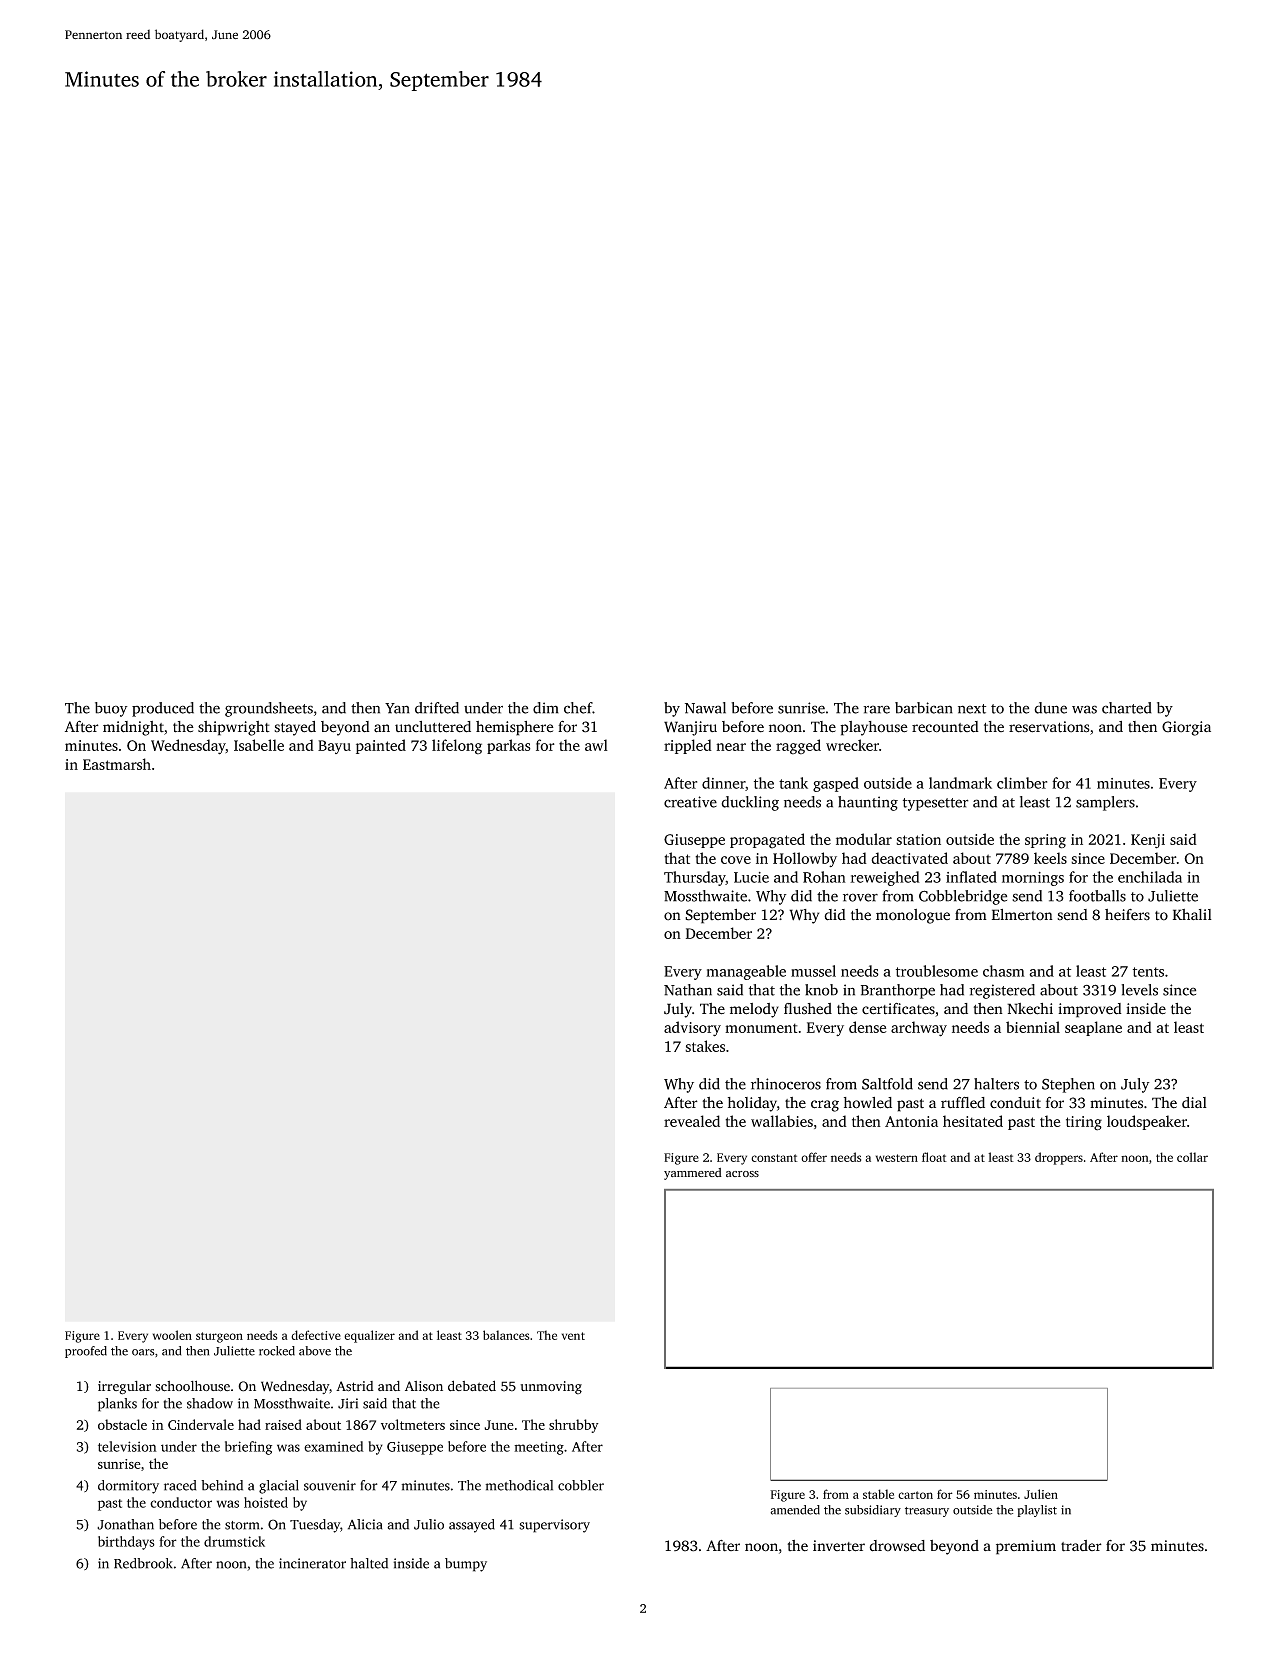 The image size is (1279, 1656). Describe the element at coordinates (457, 747) in the screenshot. I see `lifelong` at that location.
